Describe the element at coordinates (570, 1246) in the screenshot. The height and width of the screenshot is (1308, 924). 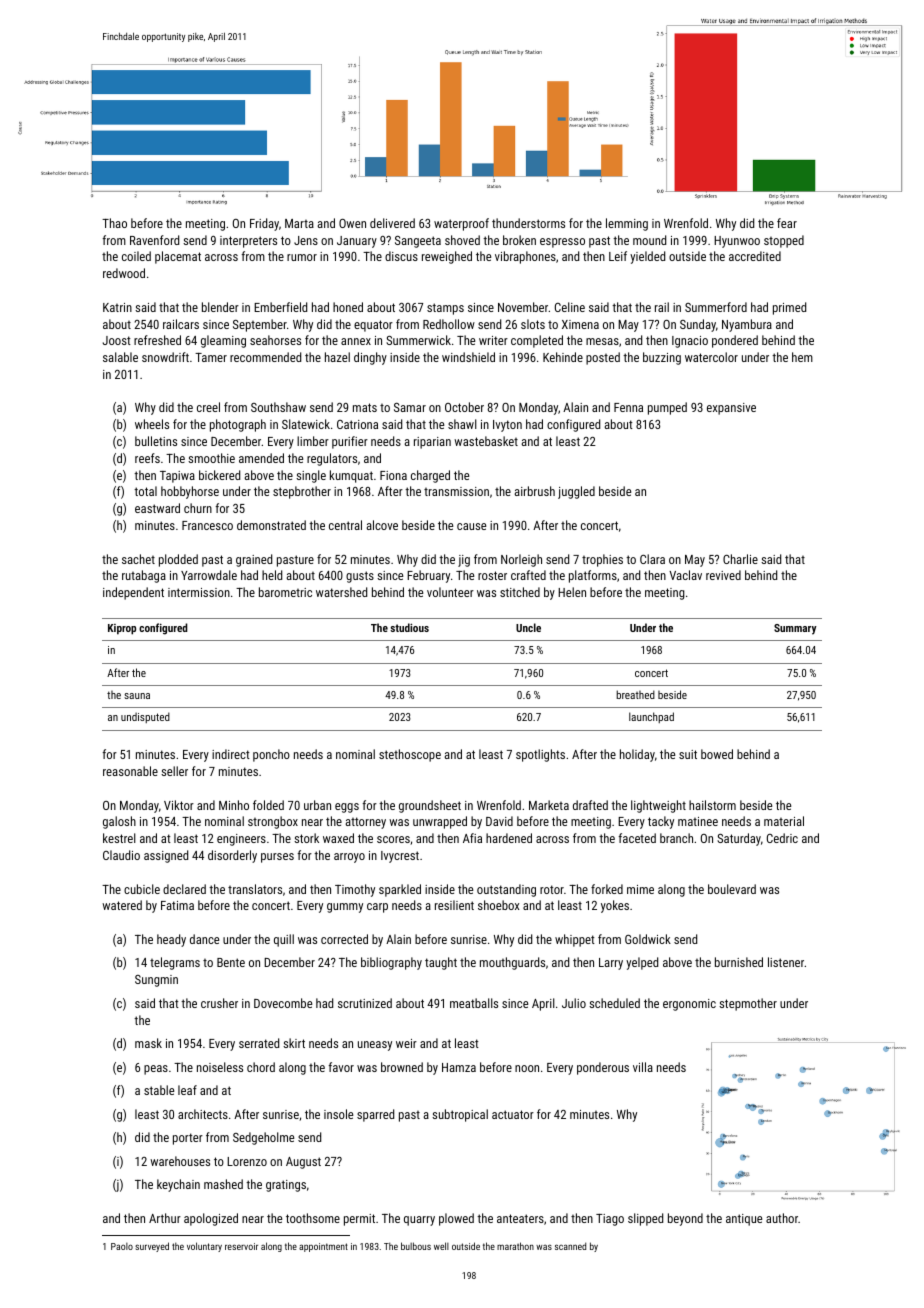
I see `scanned` at that location.
